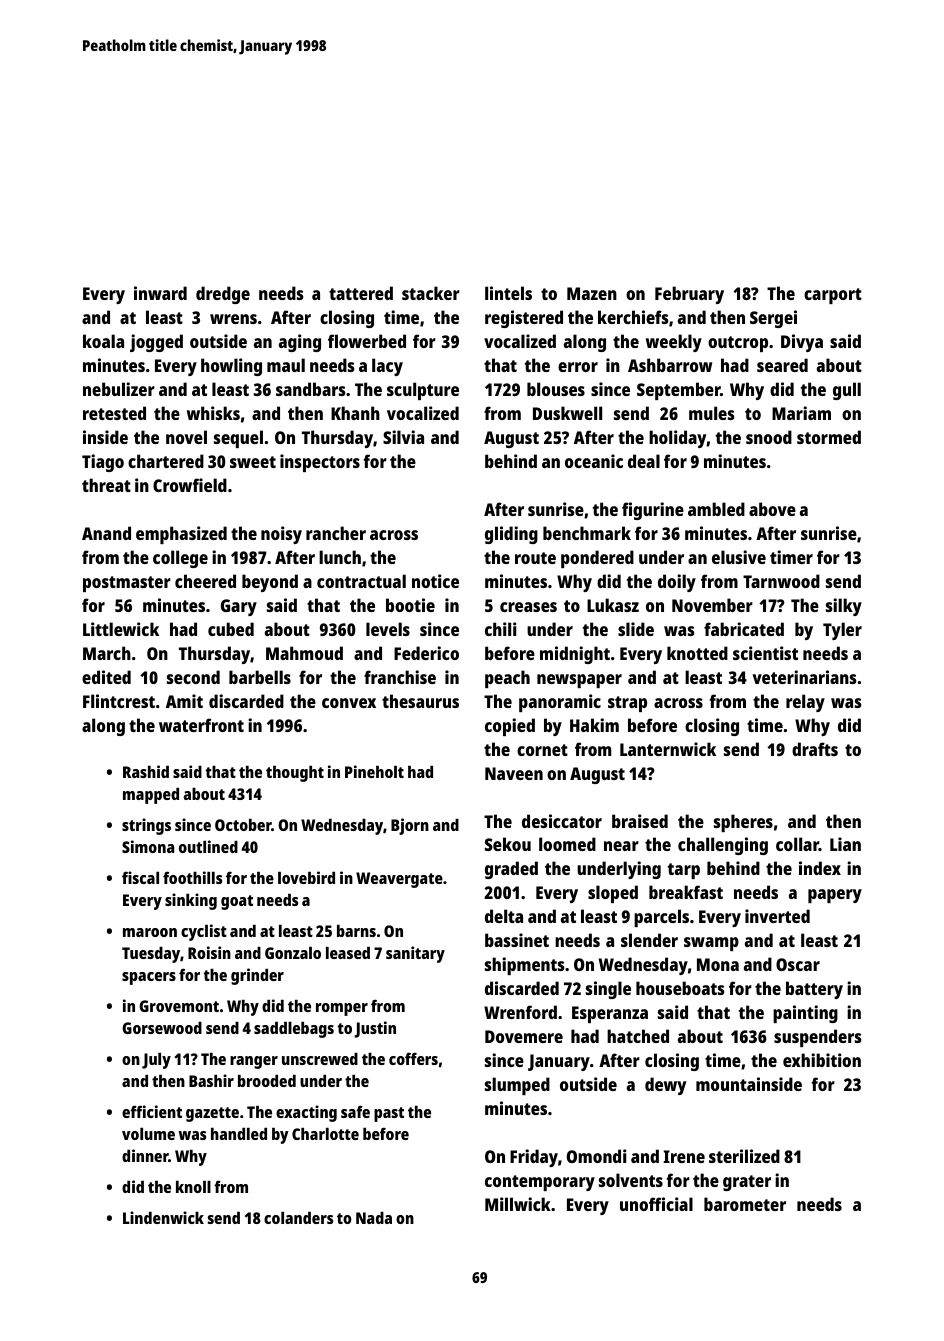 Image resolution: width=944 pixels, height=1341 pixels. What do you see at coordinates (510, 727) in the page?
I see `copied` at bounding box center [510, 727].
